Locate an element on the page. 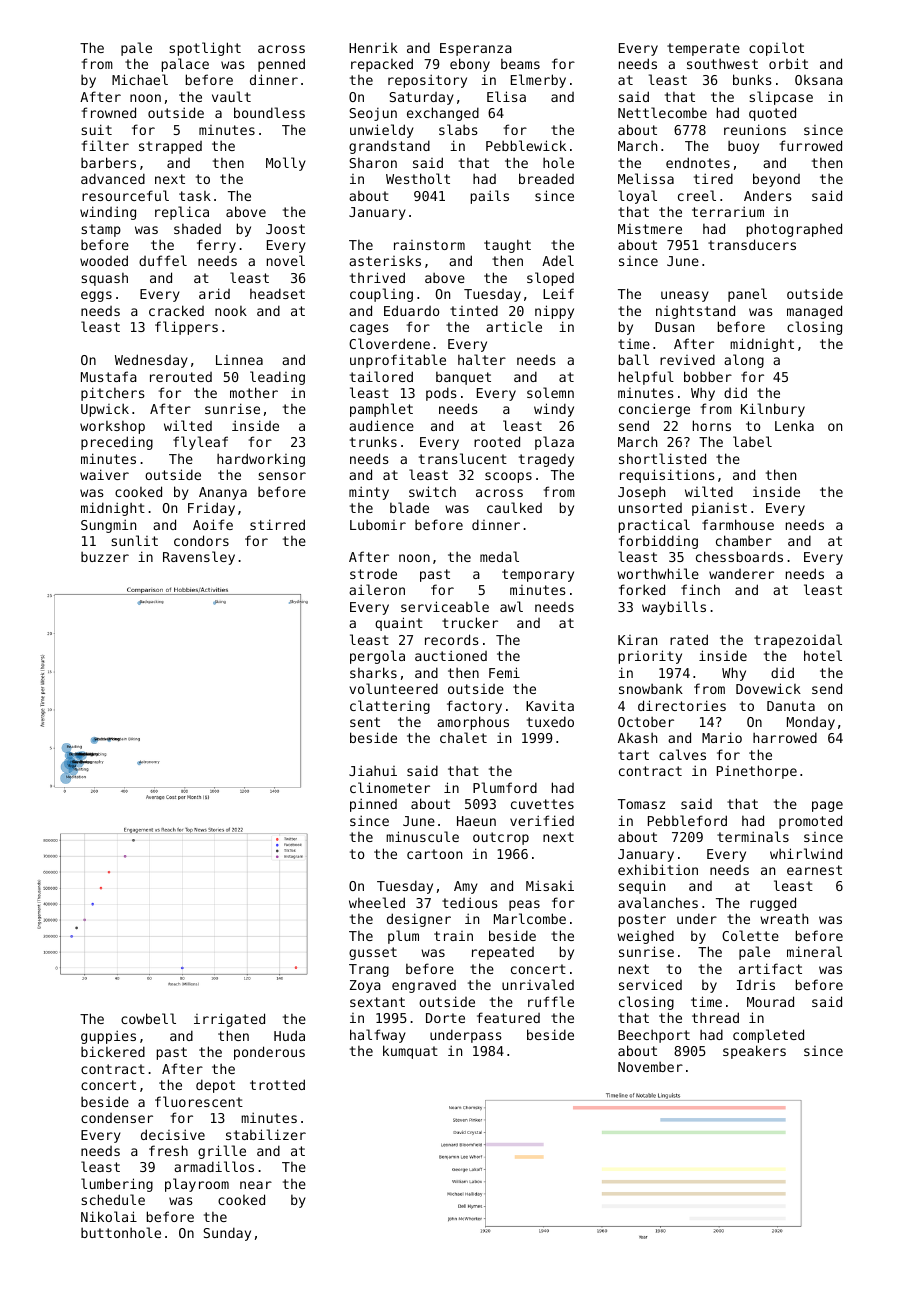  Melissa is located at coordinates (646, 178).
